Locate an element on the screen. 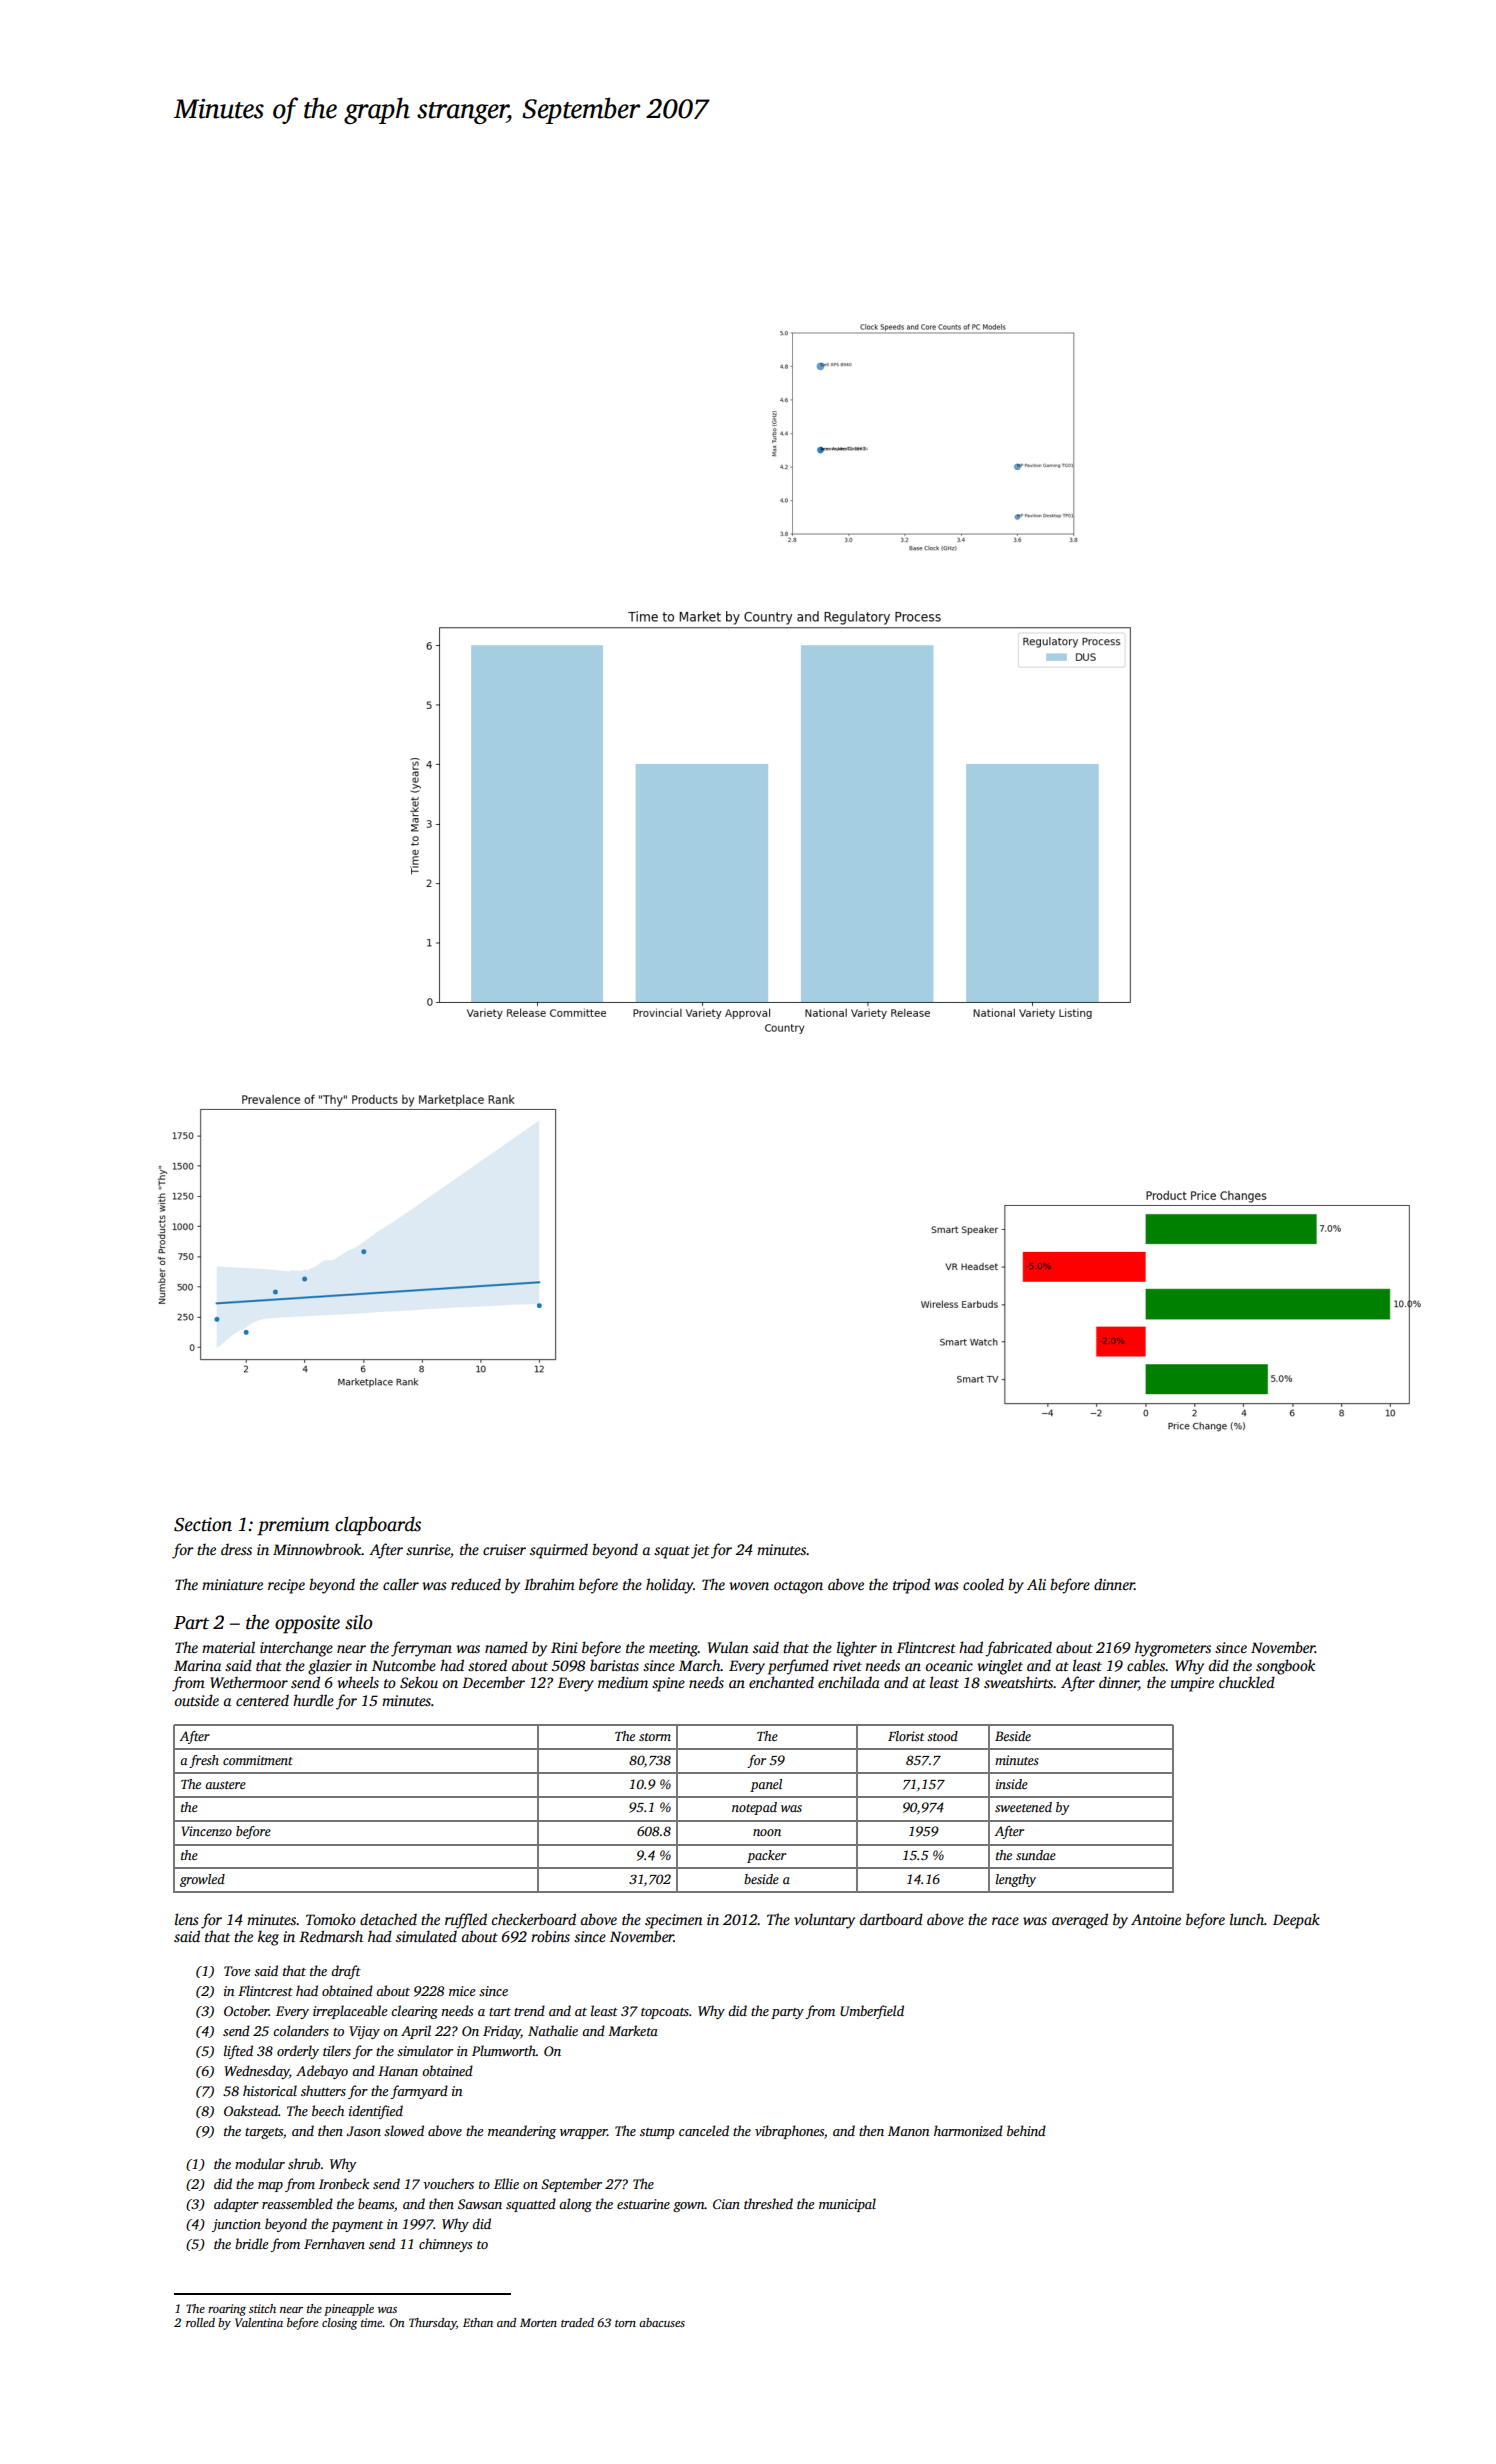 This screenshot has height=2464, width=1496. lighter is located at coordinates (857, 1649).
